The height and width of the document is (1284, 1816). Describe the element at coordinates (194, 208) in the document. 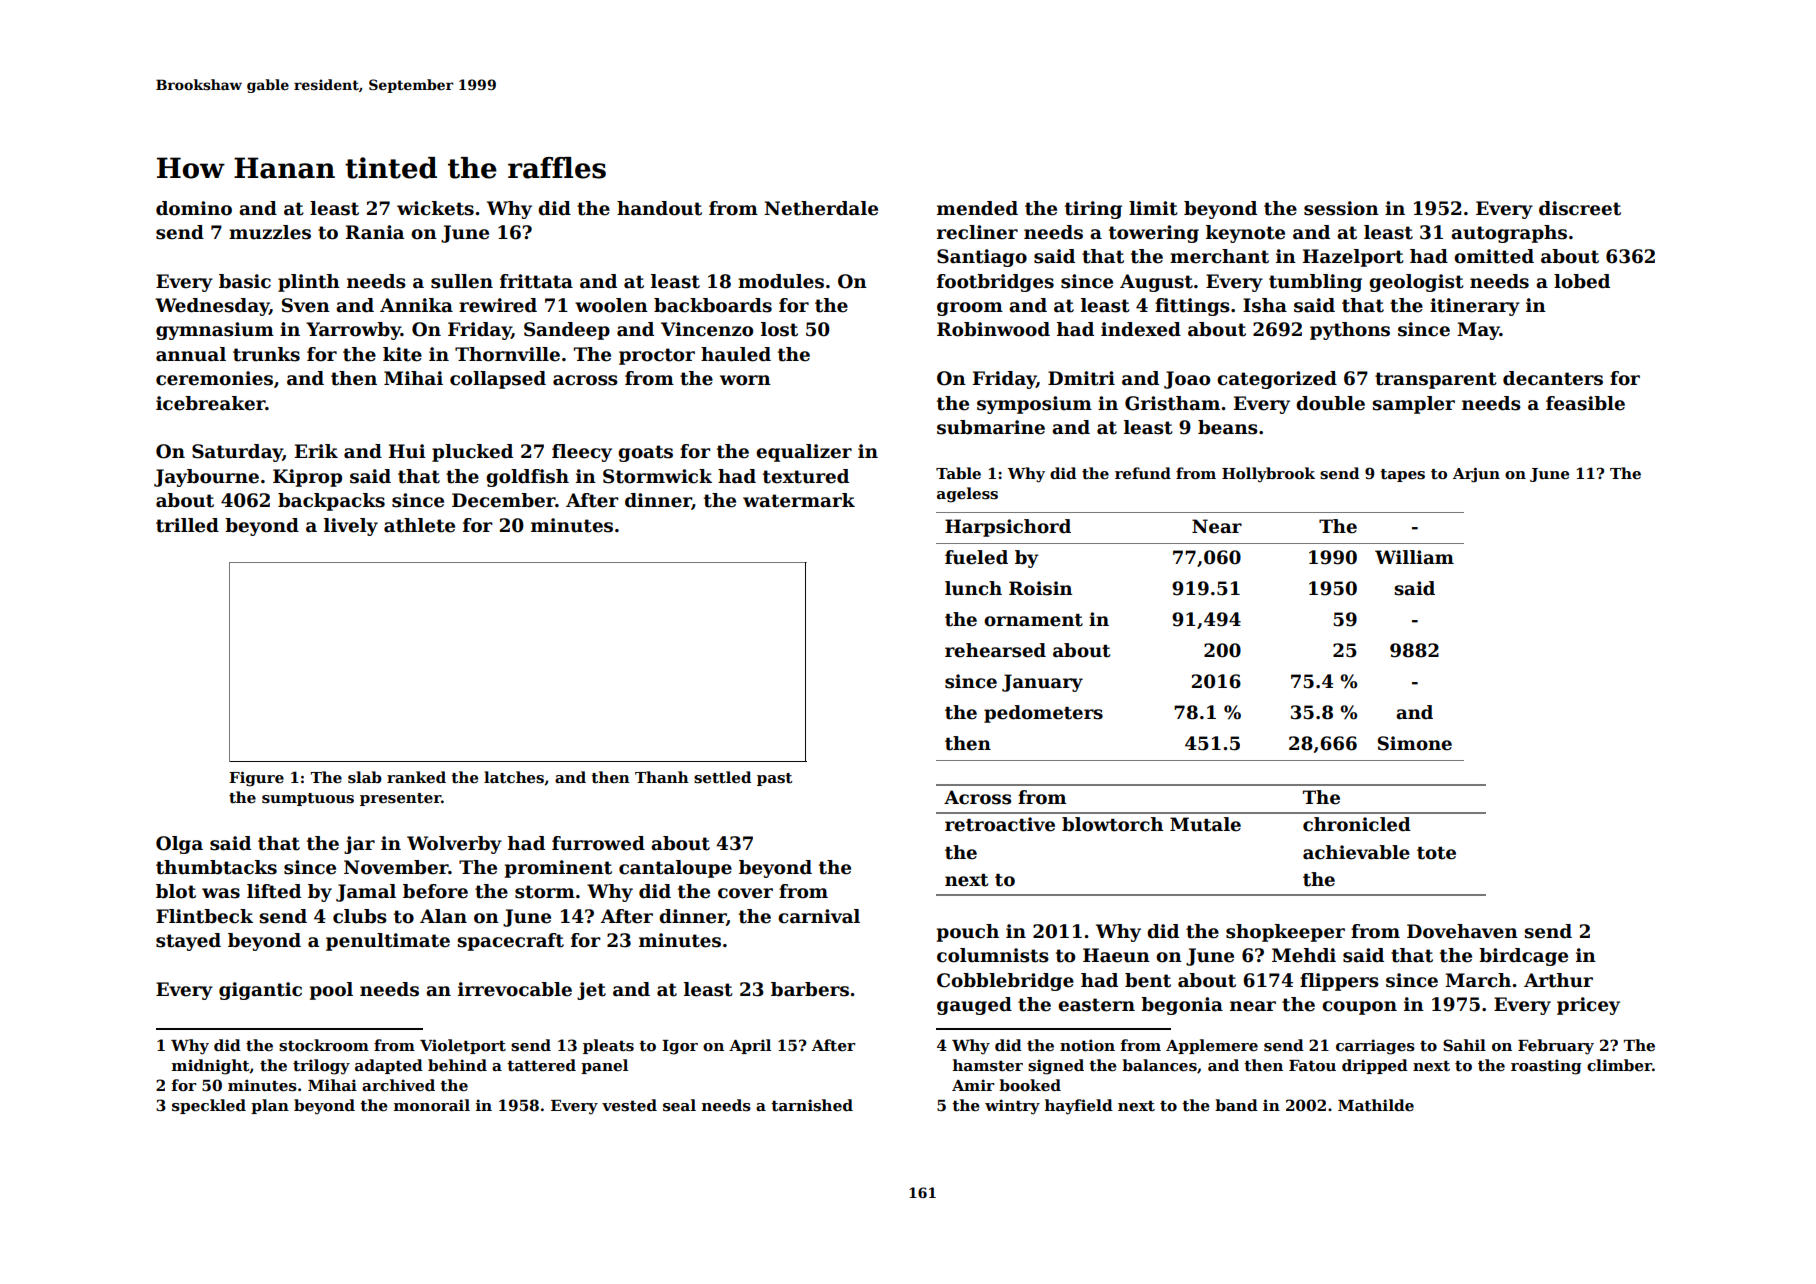

I see `domino` at that location.
